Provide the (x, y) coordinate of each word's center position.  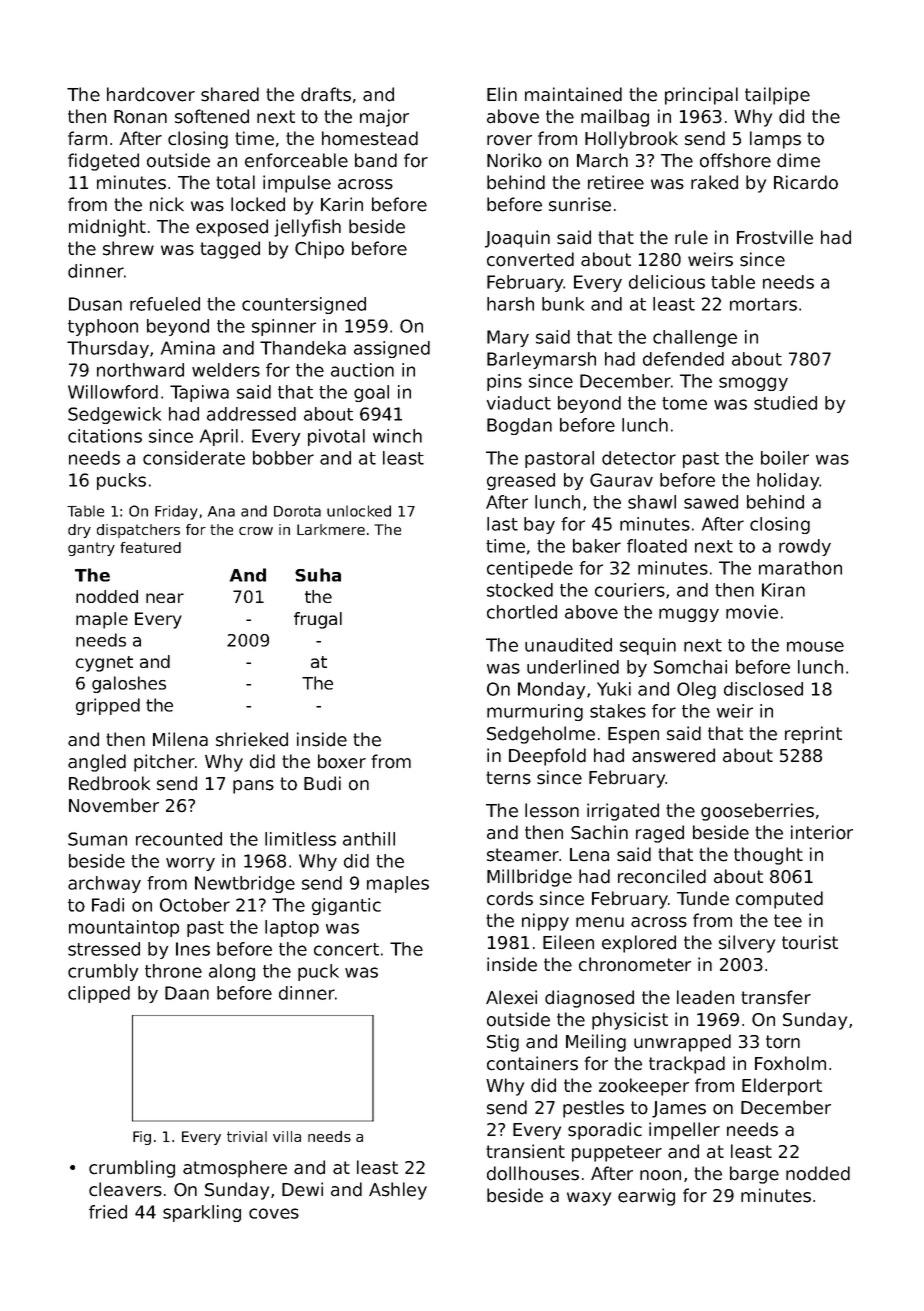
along (232, 972)
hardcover (151, 94)
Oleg (696, 690)
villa (287, 1136)
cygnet (104, 664)
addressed (251, 414)
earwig (646, 1197)
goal (371, 393)
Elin (502, 94)
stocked (520, 590)
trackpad (687, 1065)
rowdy (805, 547)
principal (701, 96)
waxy (589, 1199)
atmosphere (235, 1169)
